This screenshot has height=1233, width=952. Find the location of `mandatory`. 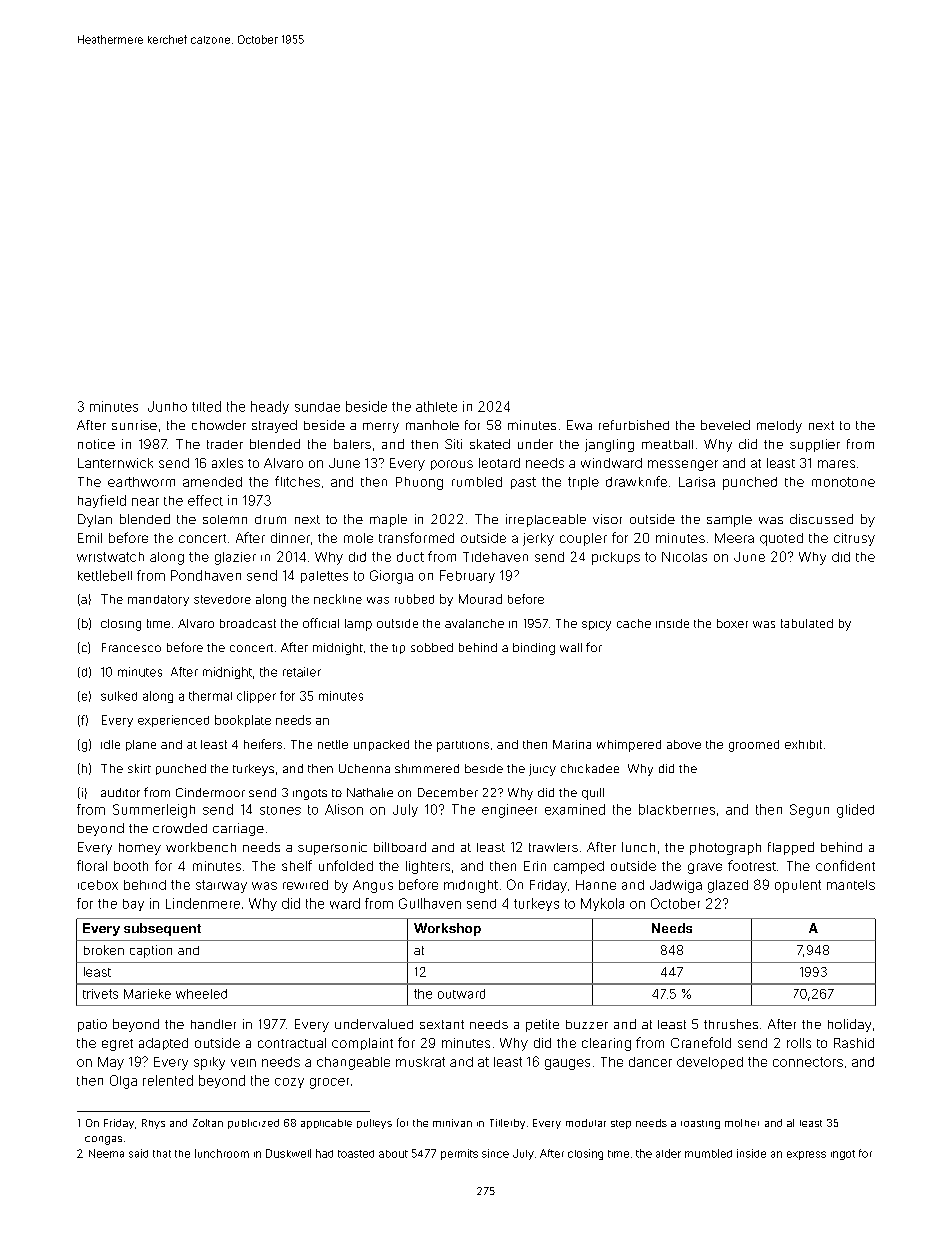

mandatory is located at coordinates (158, 600).
